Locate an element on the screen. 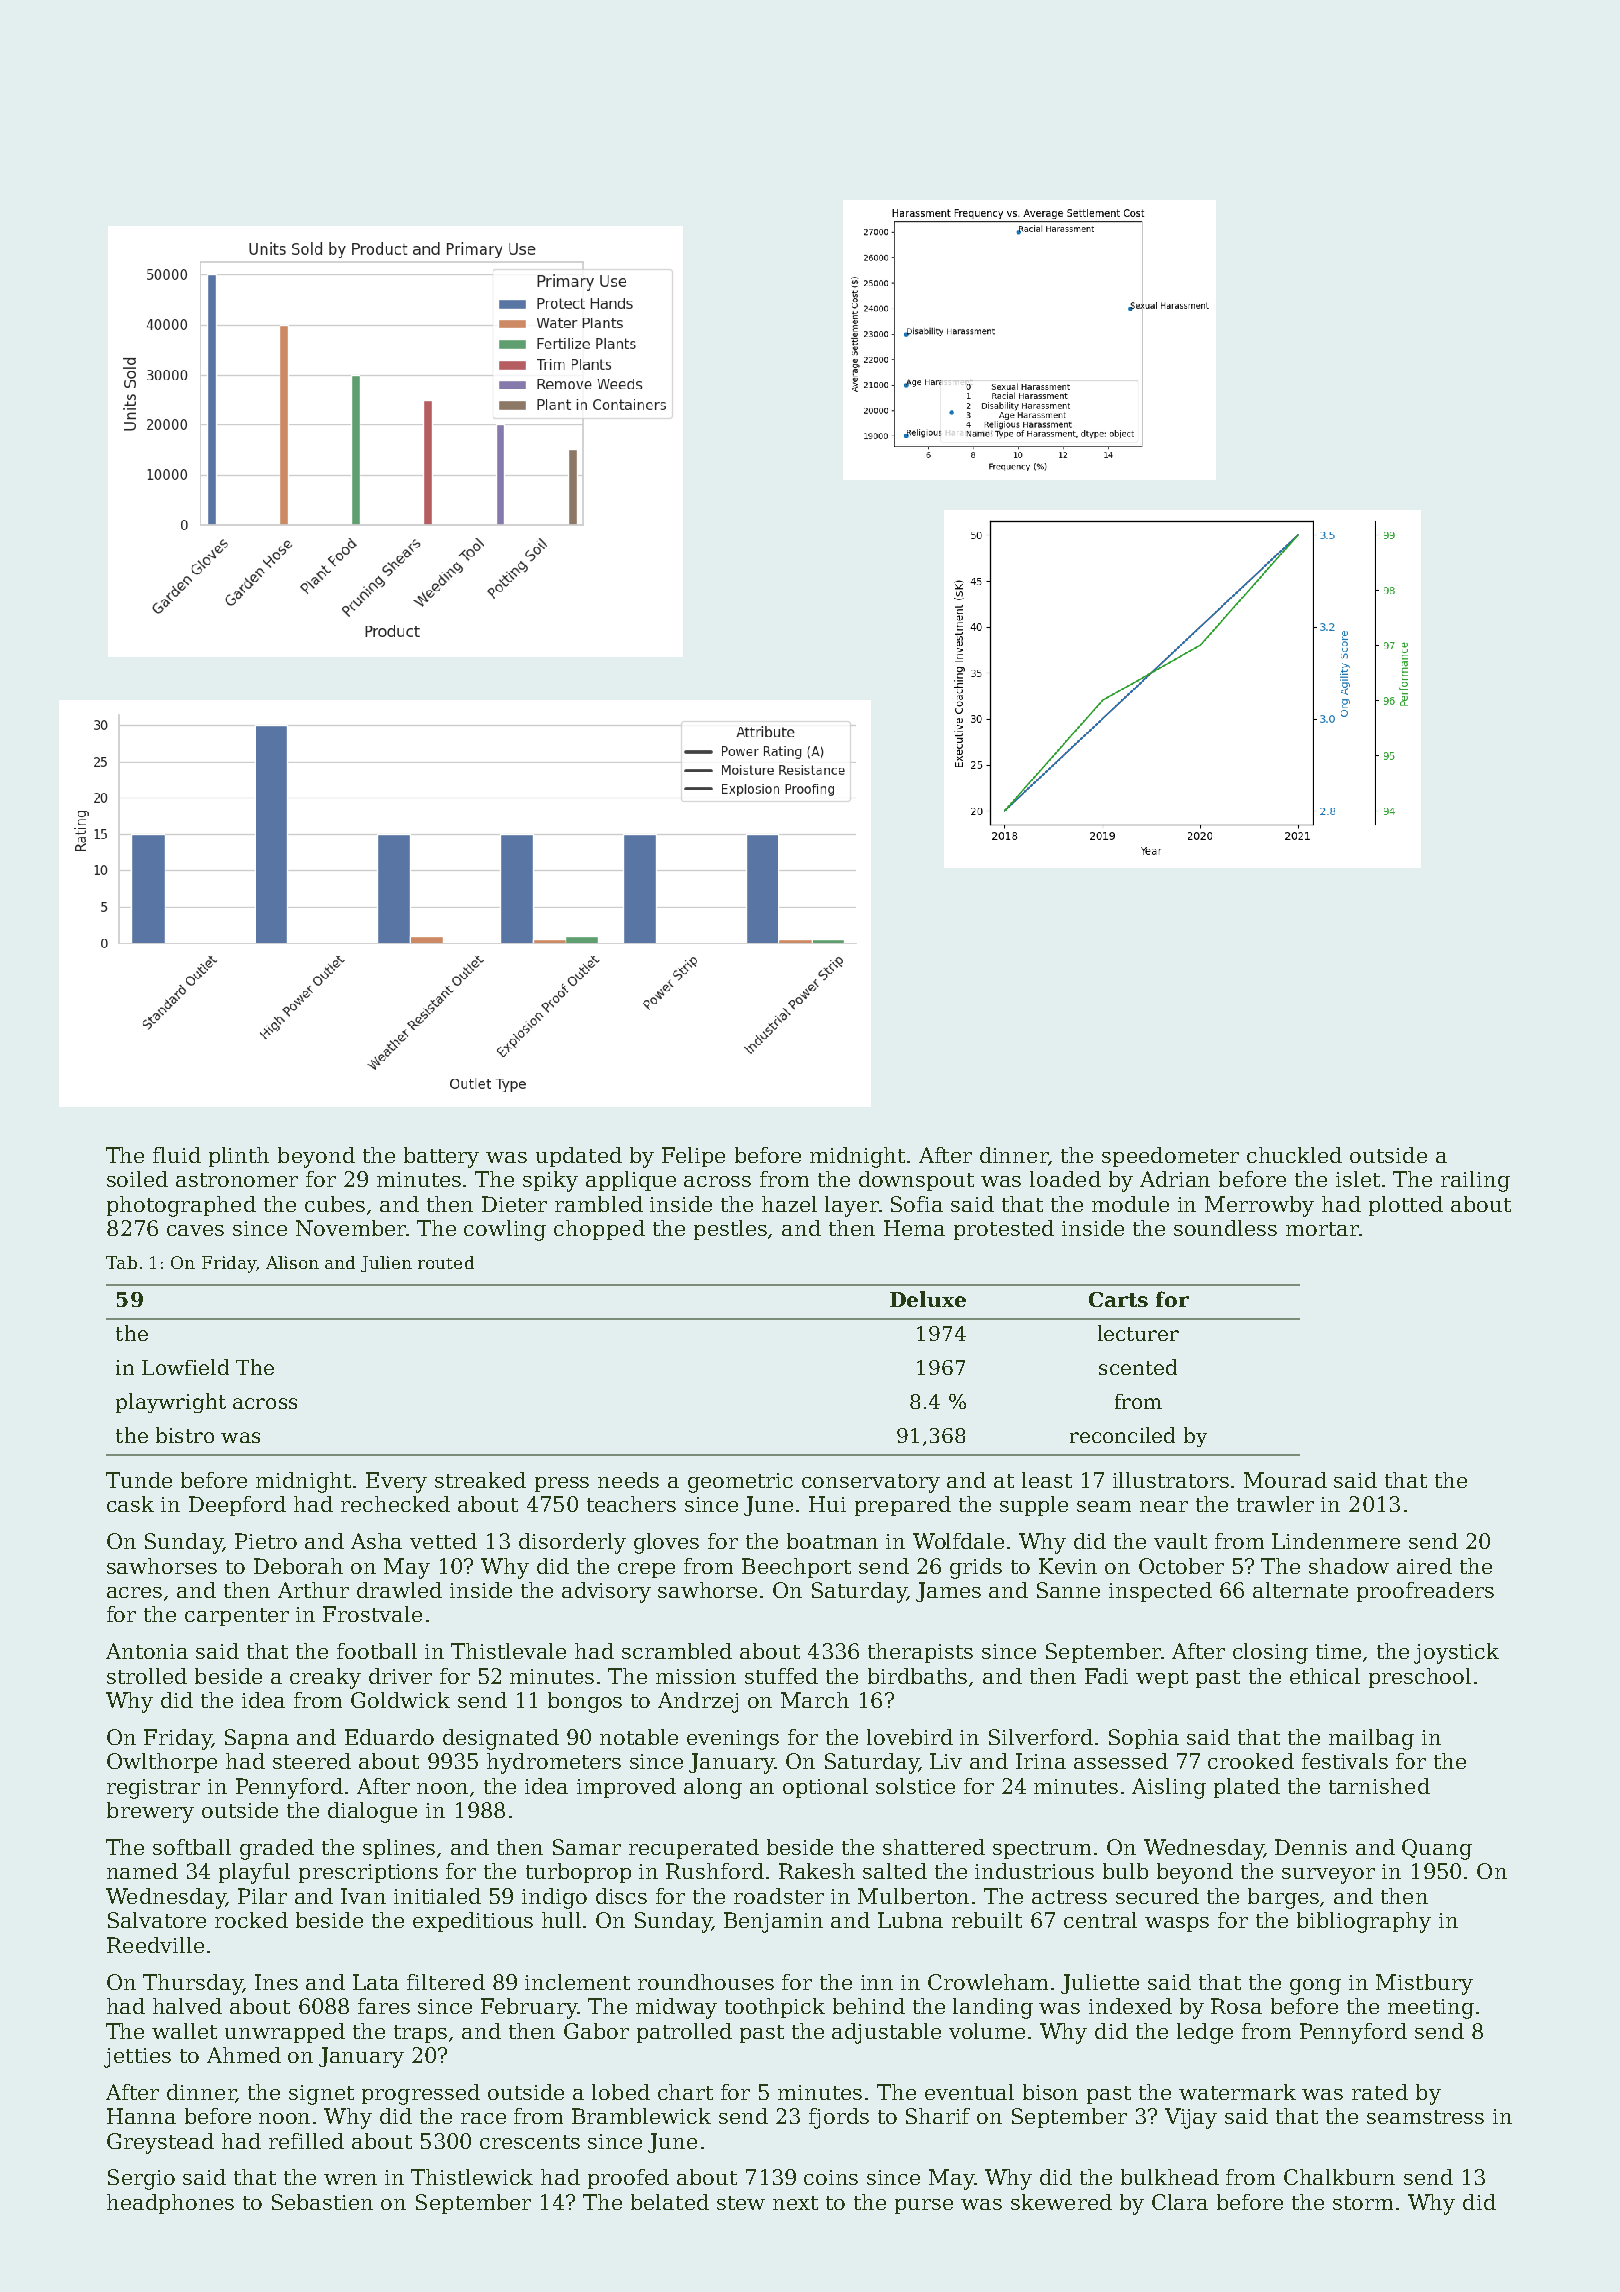 This screenshot has height=2292, width=1620. pestles is located at coordinates (730, 1230).
